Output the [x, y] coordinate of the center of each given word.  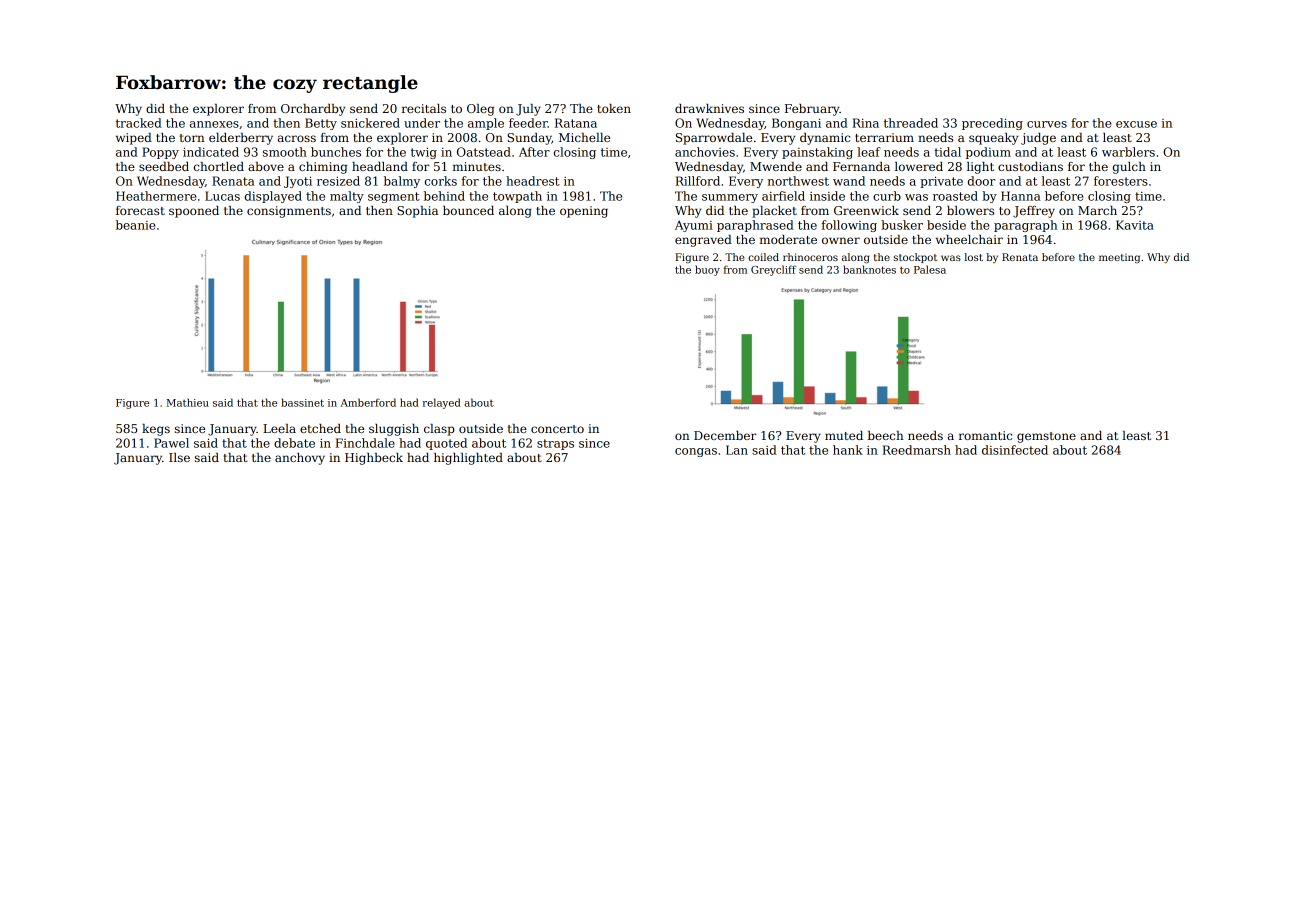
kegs [156, 430]
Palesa [930, 269]
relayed [442, 403]
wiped [134, 139]
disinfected [1015, 450]
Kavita [1135, 225]
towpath [517, 197]
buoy [707, 270]
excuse [1136, 124]
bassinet [302, 402]
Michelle [584, 137]
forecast [140, 210]
